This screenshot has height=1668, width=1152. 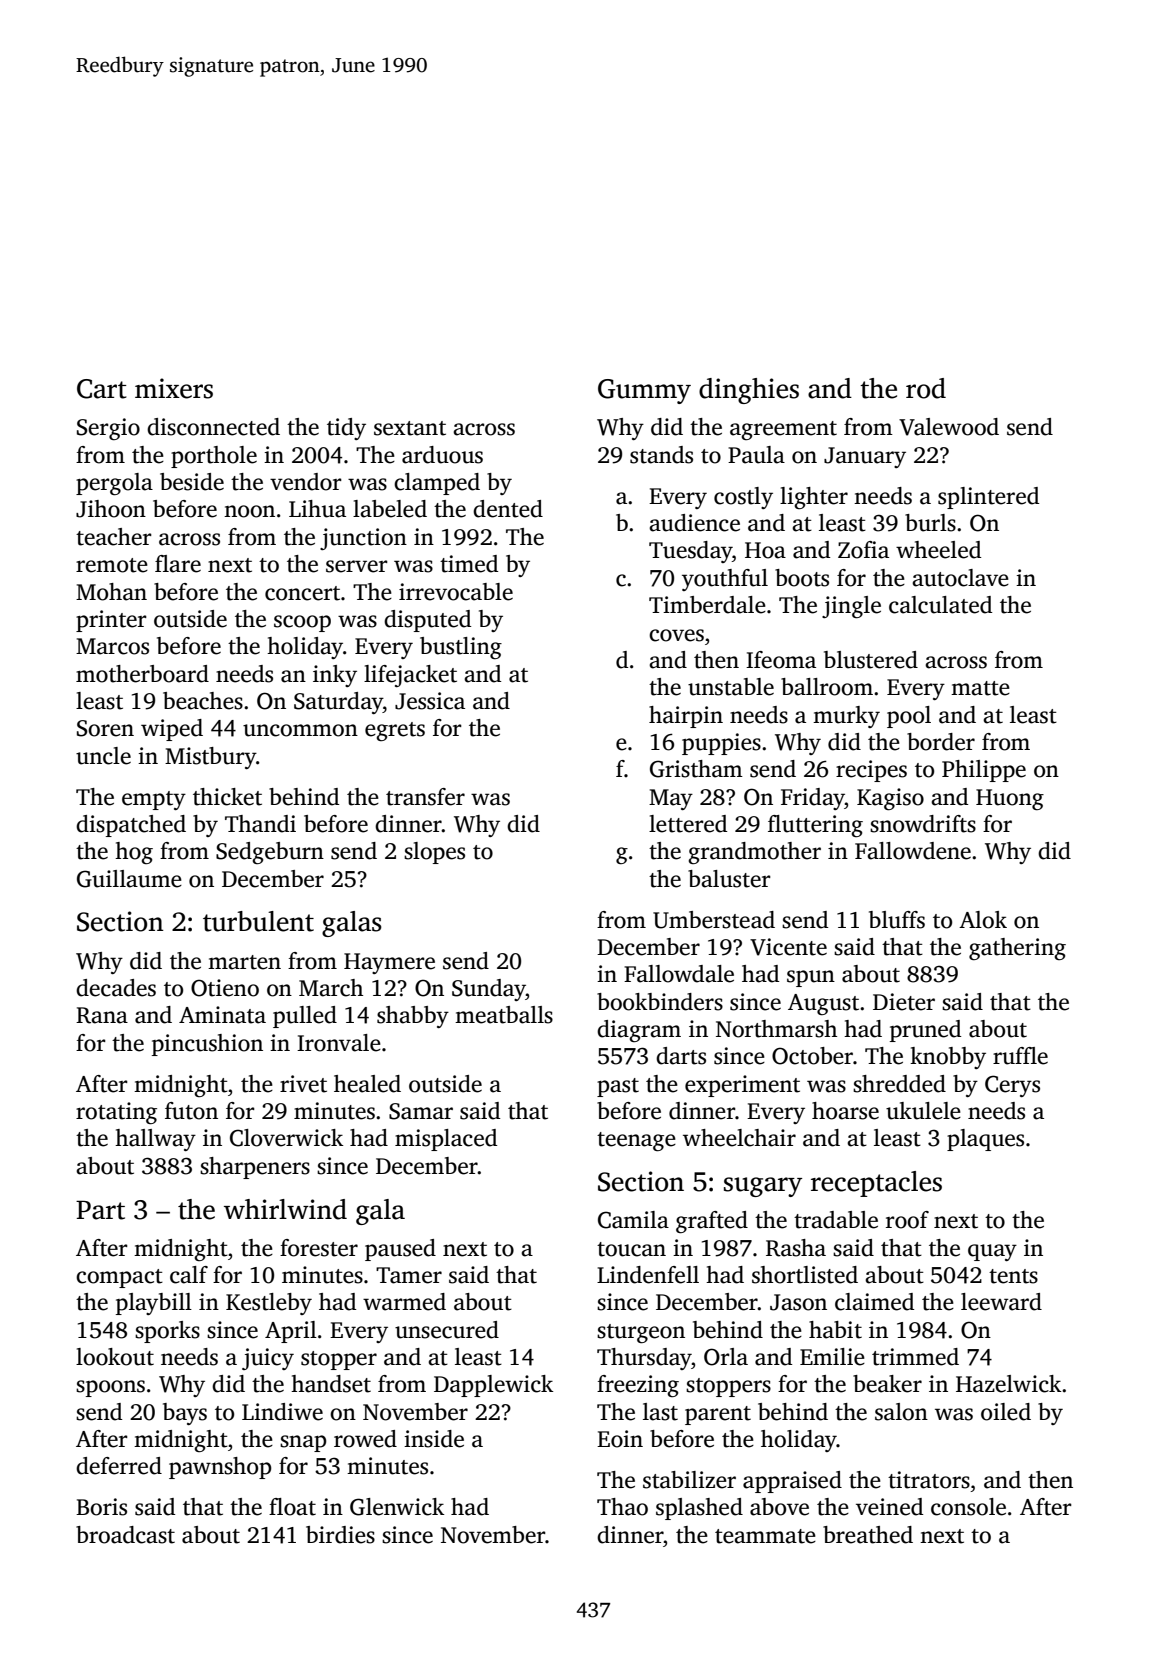 I want to click on January, so click(x=865, y=457).
